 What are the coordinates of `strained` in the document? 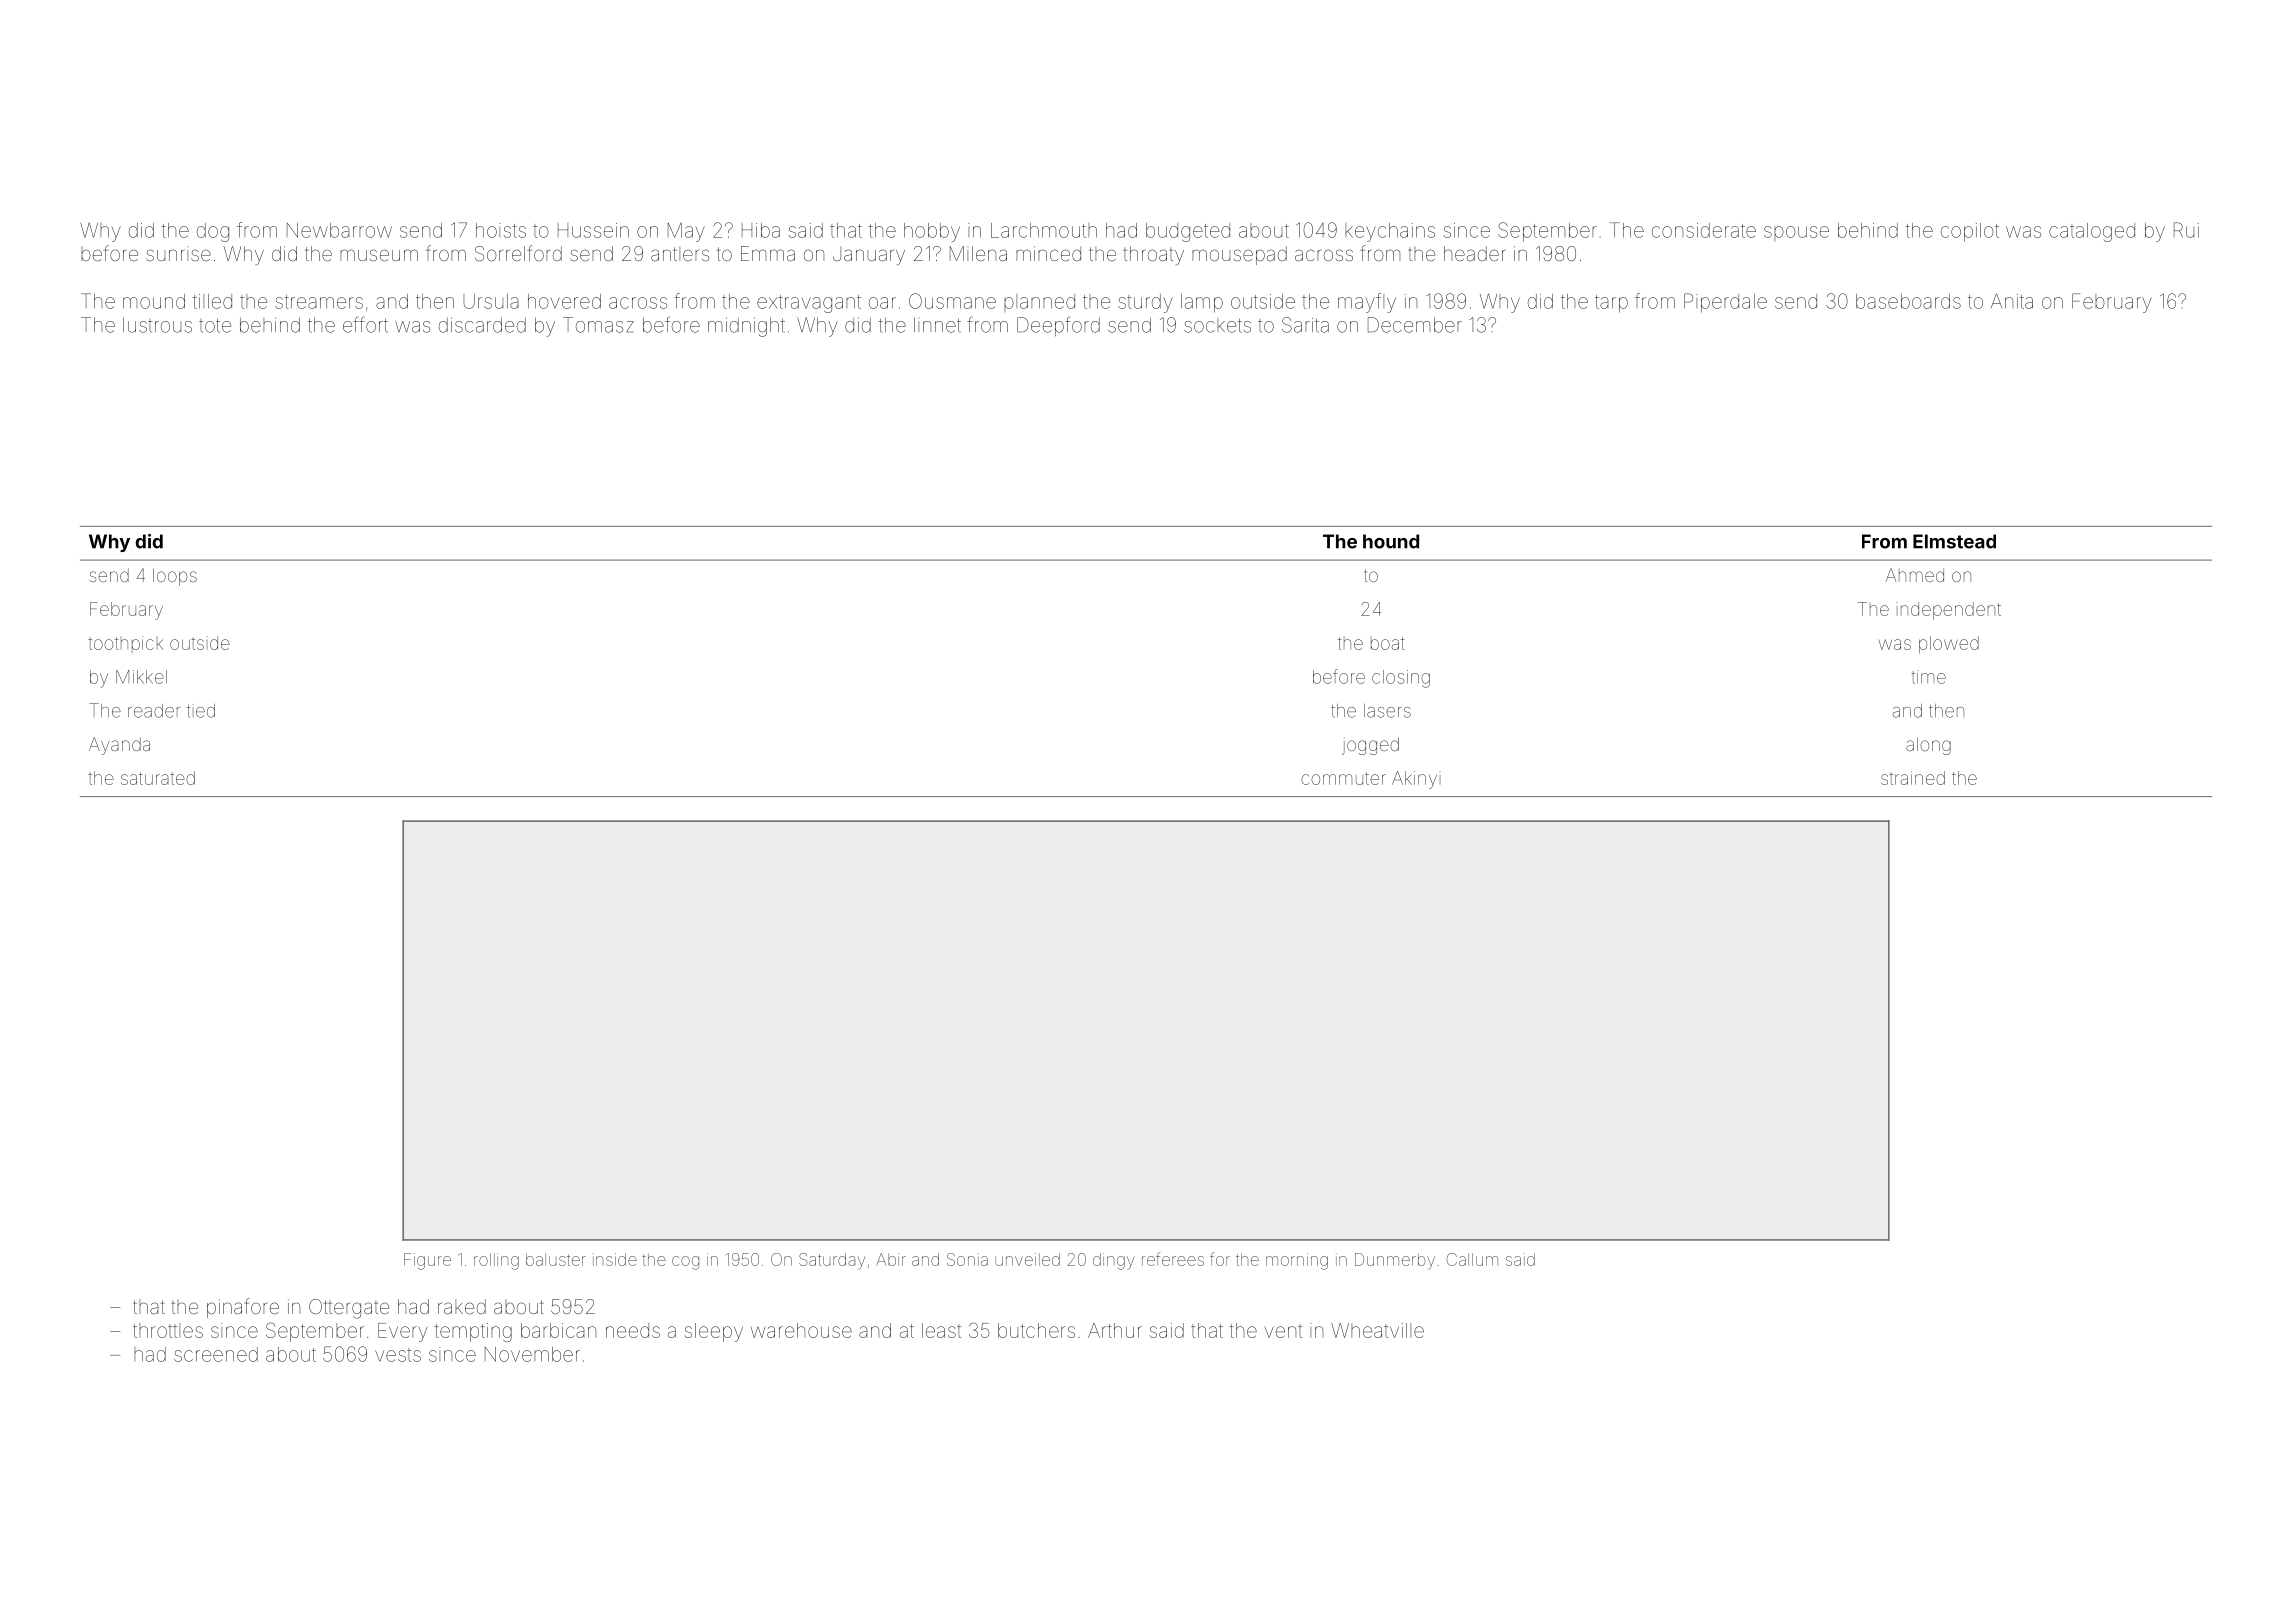 It's located at (1913, 778).
